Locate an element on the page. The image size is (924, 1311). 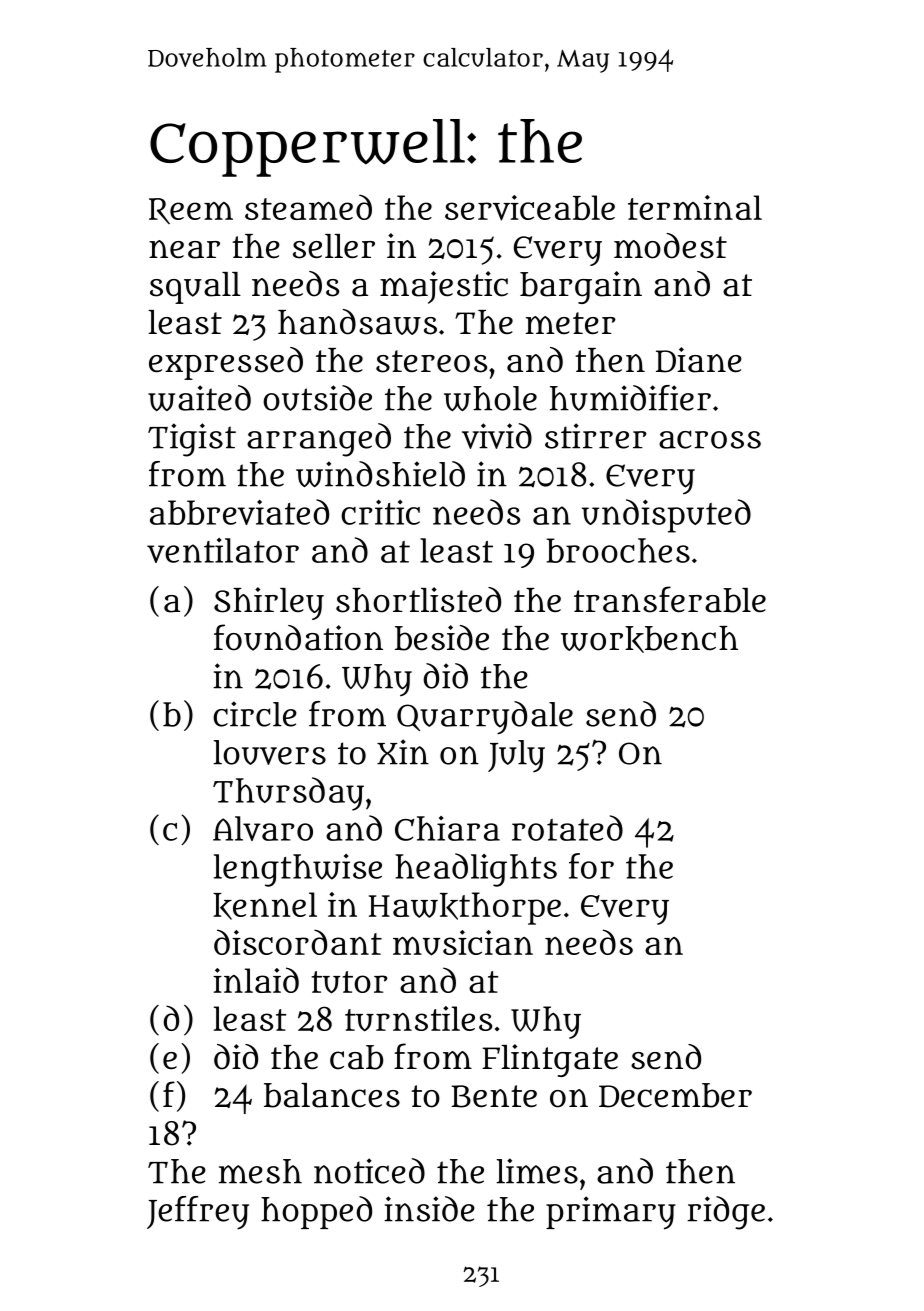
serviceable is located at coordinates (530, 208).
